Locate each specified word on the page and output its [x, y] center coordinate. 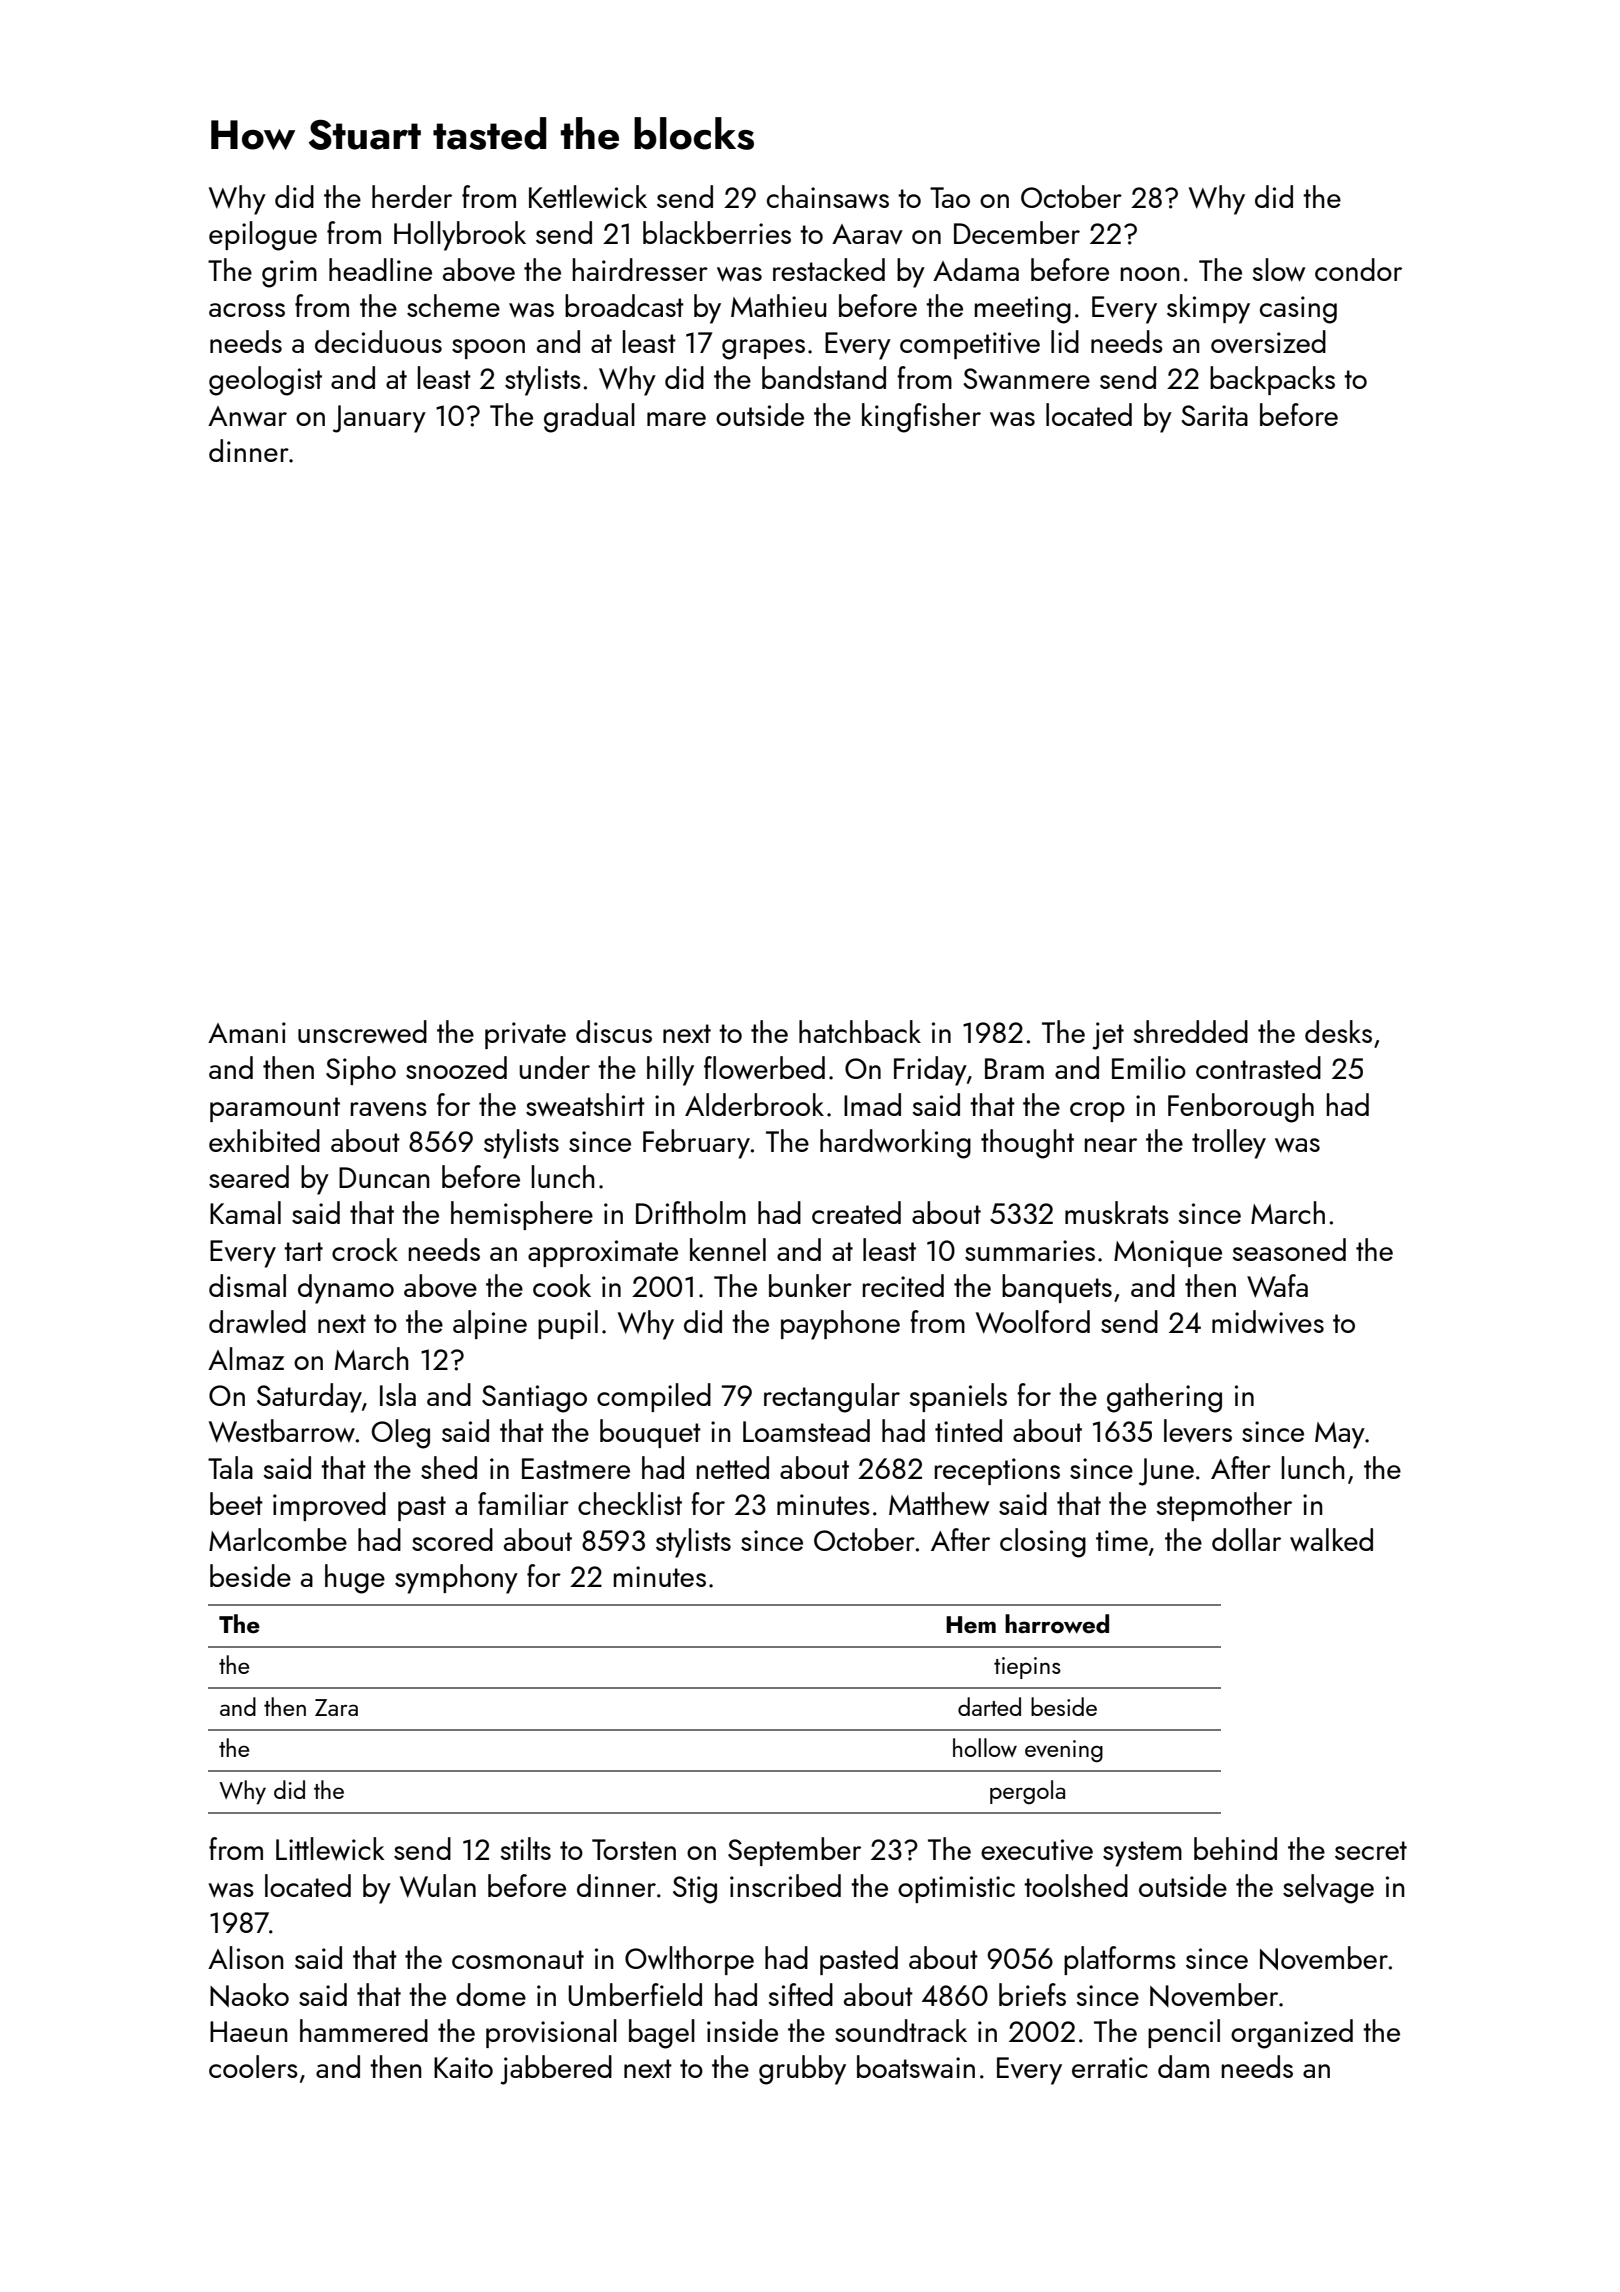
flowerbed [764, 1068]
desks [1338, 1031]
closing [1043, 1543]
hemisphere [522, 1215]
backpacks [1272, 380]
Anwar [247, 416]
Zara [336, 1707]
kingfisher [921, 418]
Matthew [939, 1504]
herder [412, 196]
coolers [253, 2066]
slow [1278, 270]
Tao [950, 197]
